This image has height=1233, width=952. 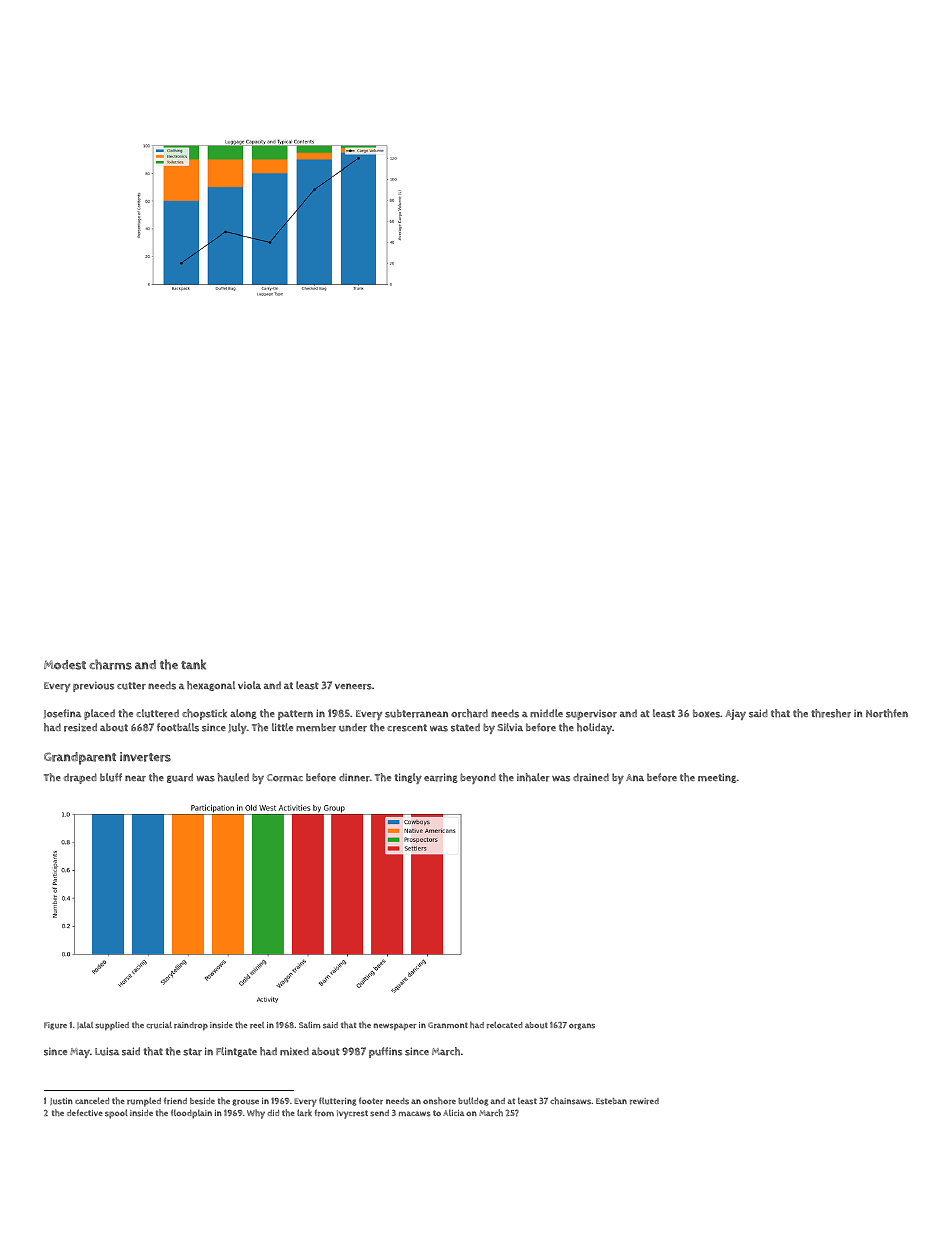 What do you see at coordinates (353, 686) in the image?
I see `veneers` at bounding box center [353, 686].
